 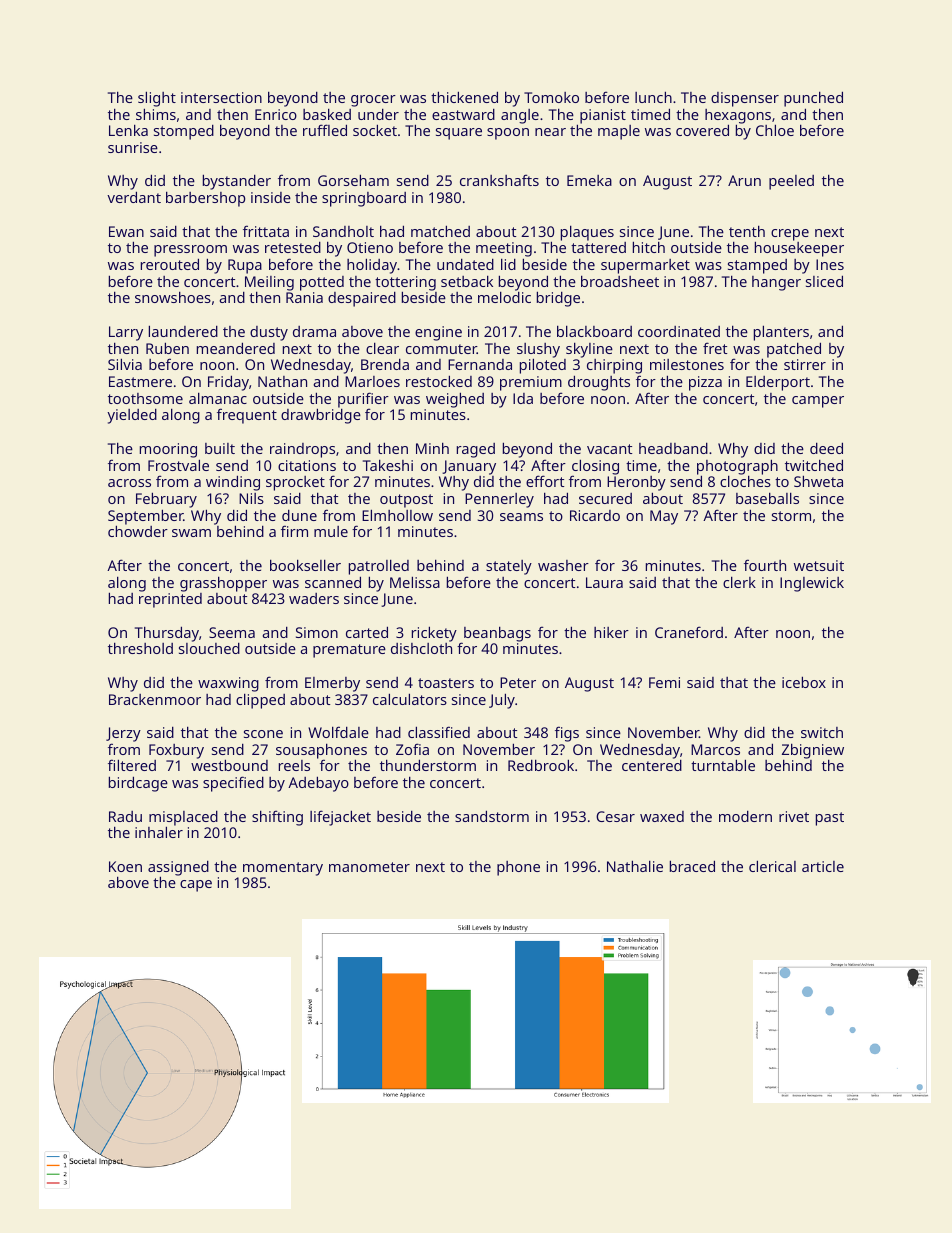 What do you see at coordinates (635, 866) in the image?
I see `Nathalie` at bounding box center [635, 866].
